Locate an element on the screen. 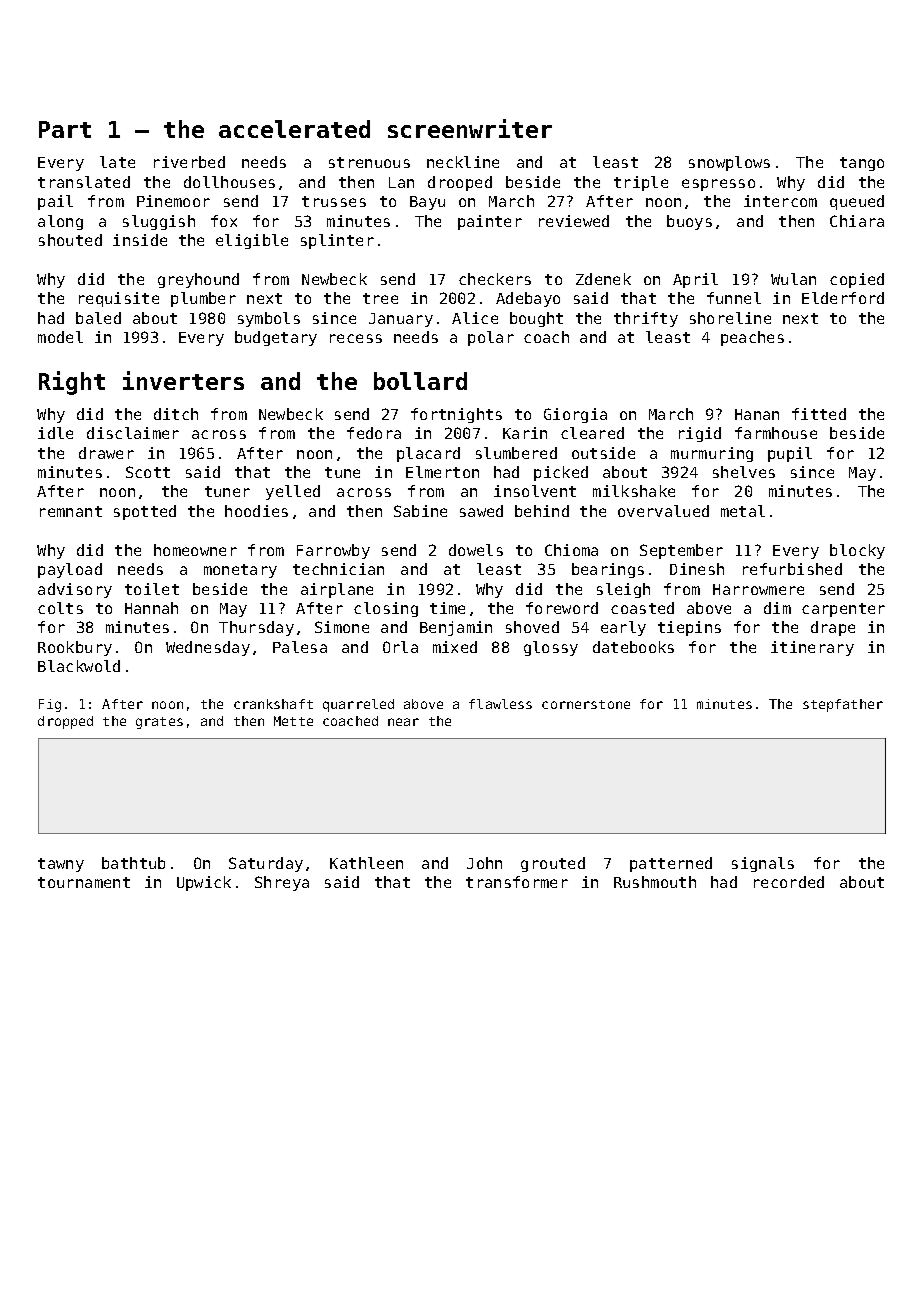 The width and height of the screenshot is (924, 1308). baled is located at coordinates (98, 318).
